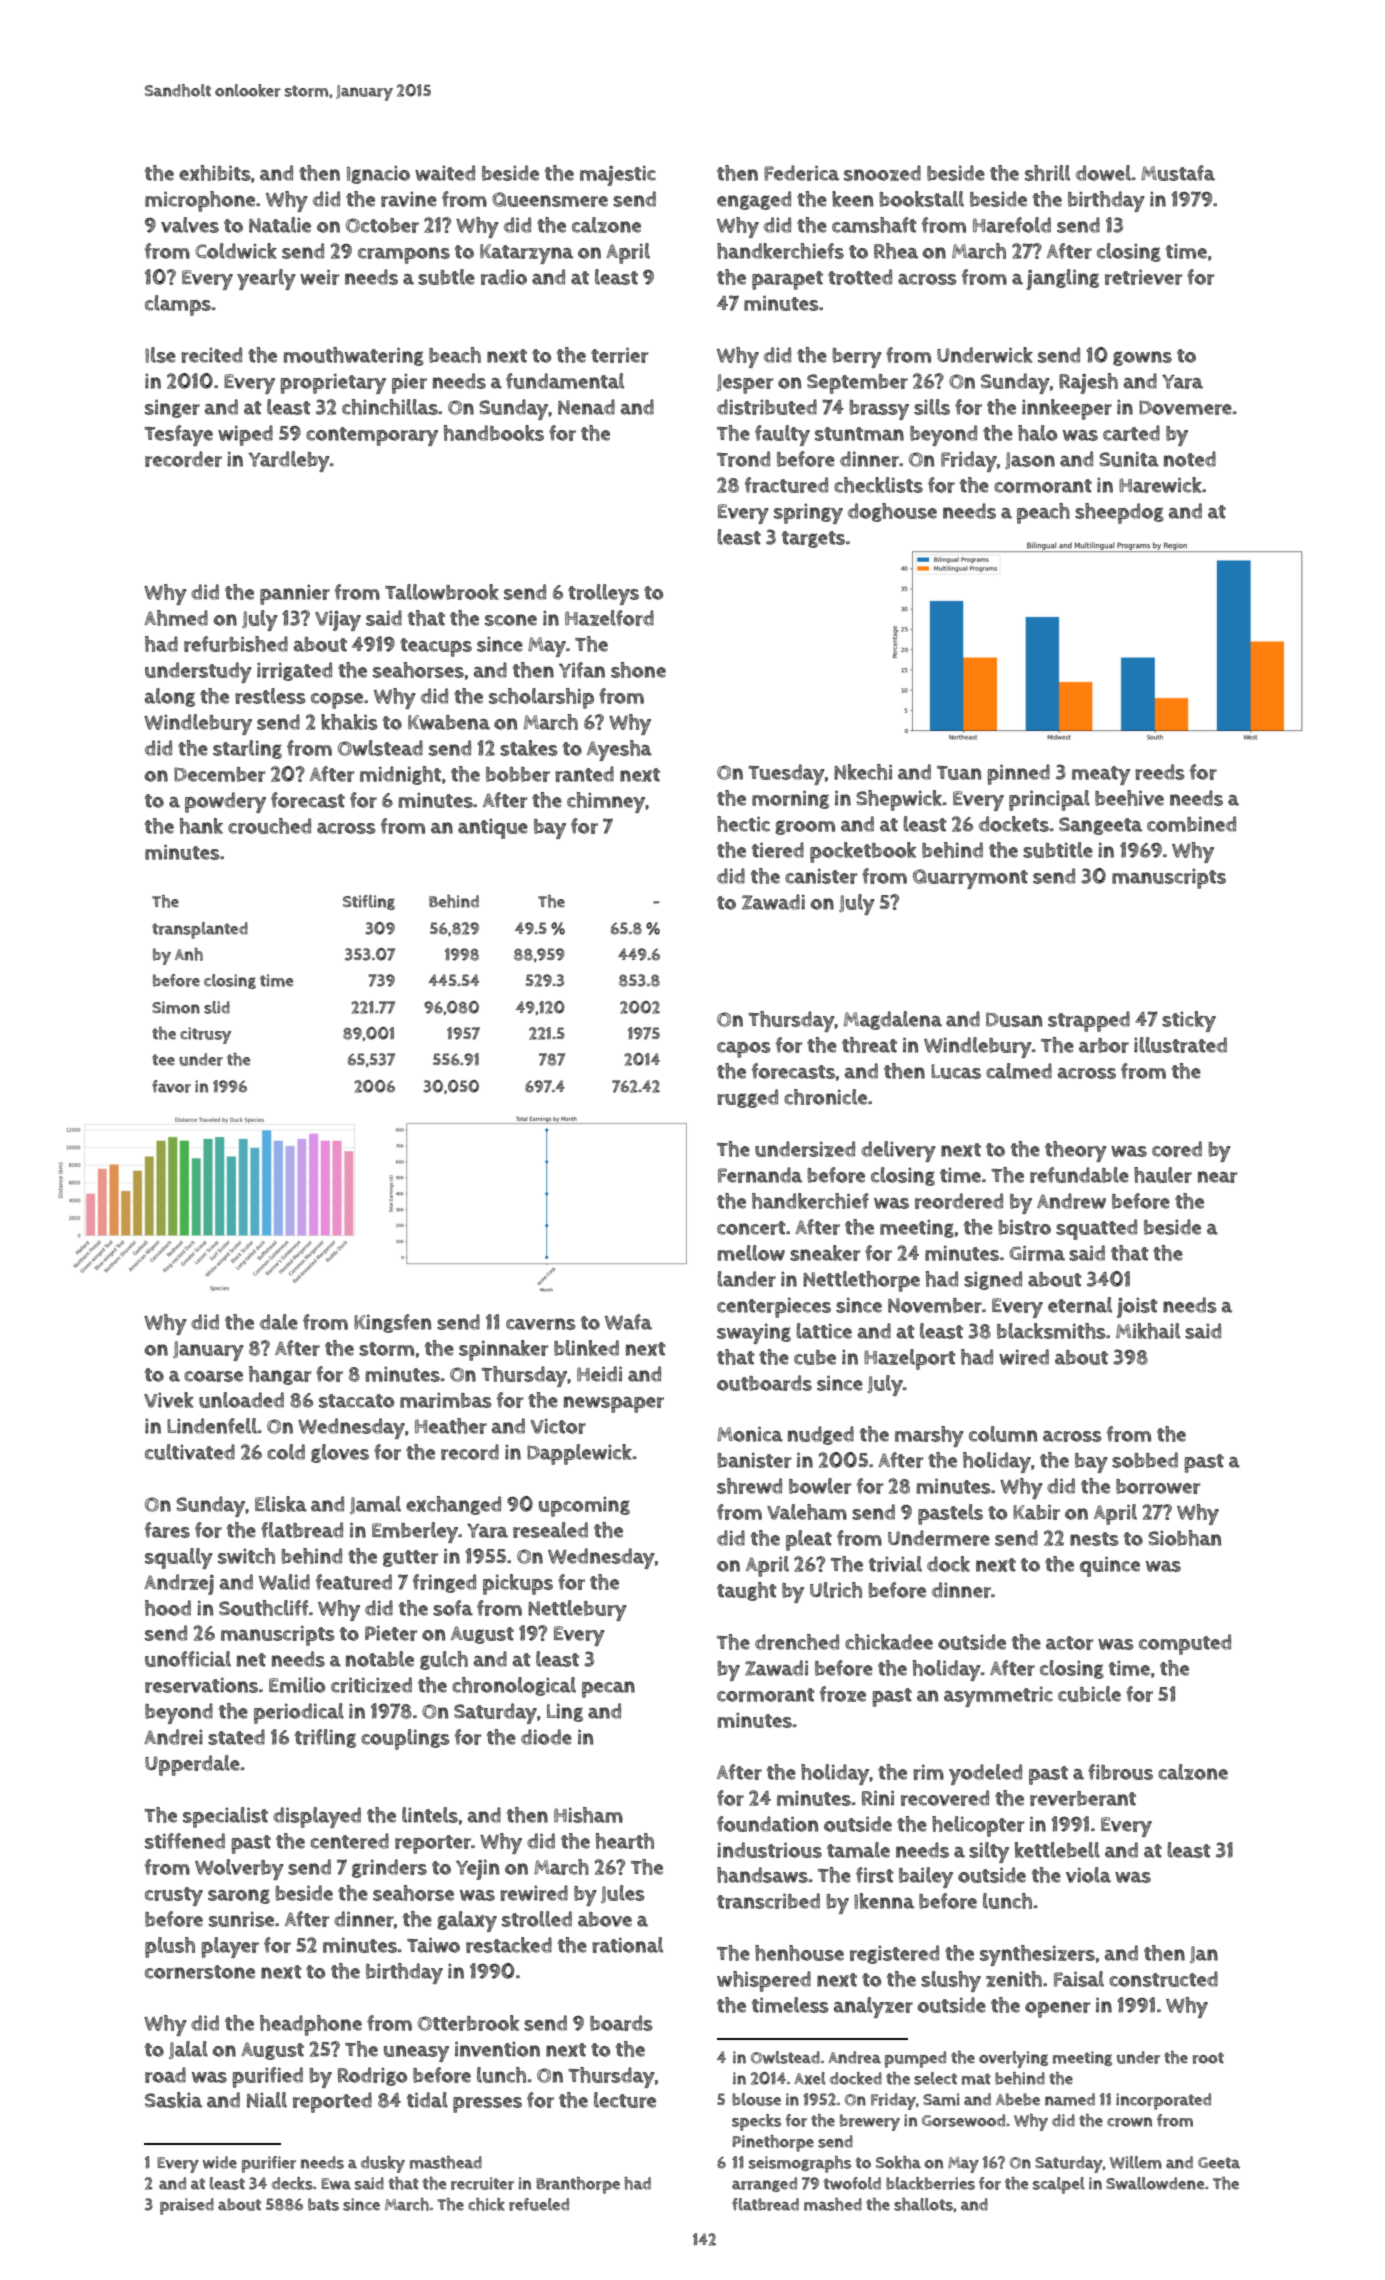 The height and width of the document is (2280, 1385). Describe the element at coordinates (744, 1050) in the document. I see `capos` at that location.
